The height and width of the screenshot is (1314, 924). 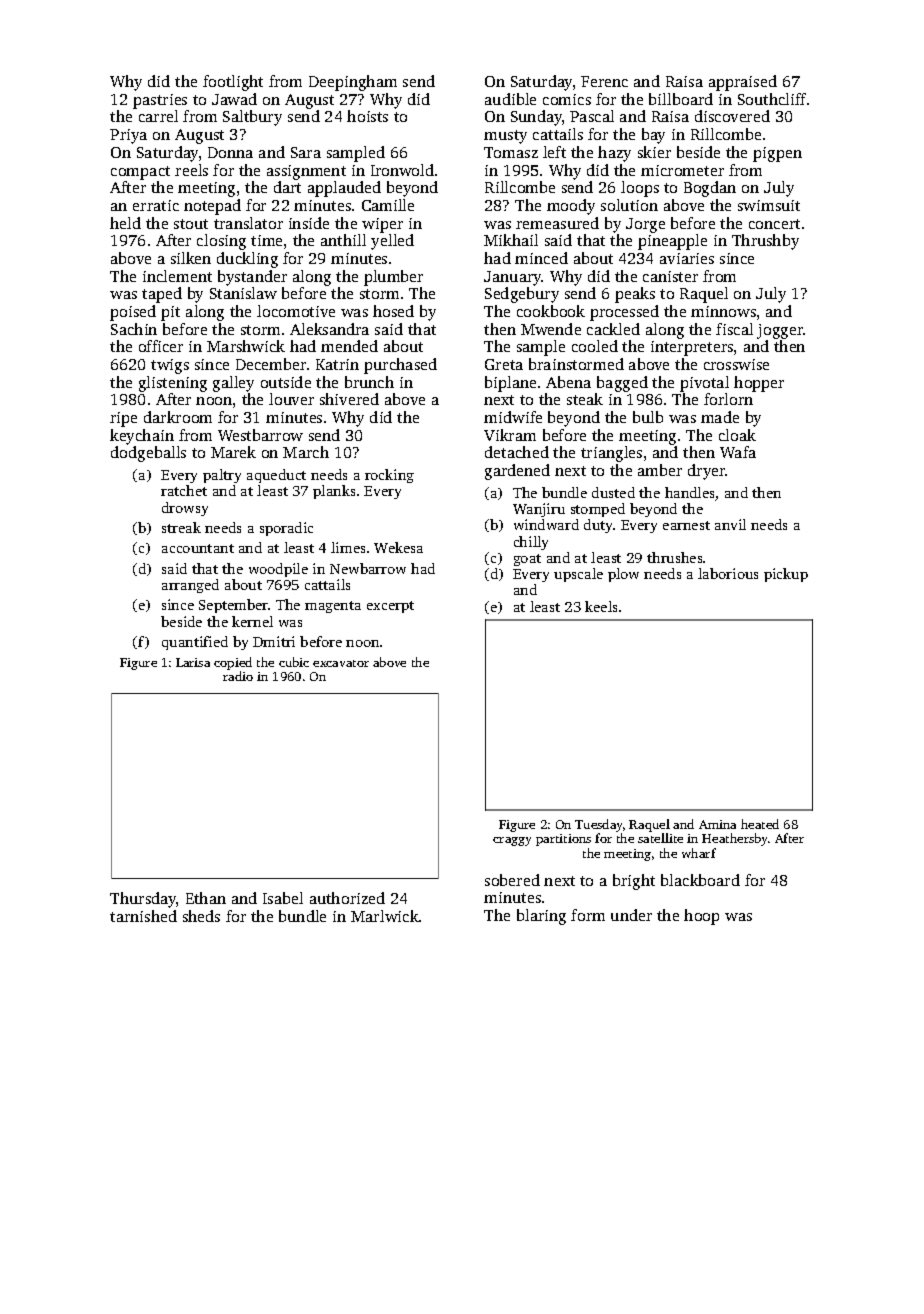 What do you see at coordinates (598, 825) in the screenshot?
I see `Tuesday` at bounding box center [598, 825].
